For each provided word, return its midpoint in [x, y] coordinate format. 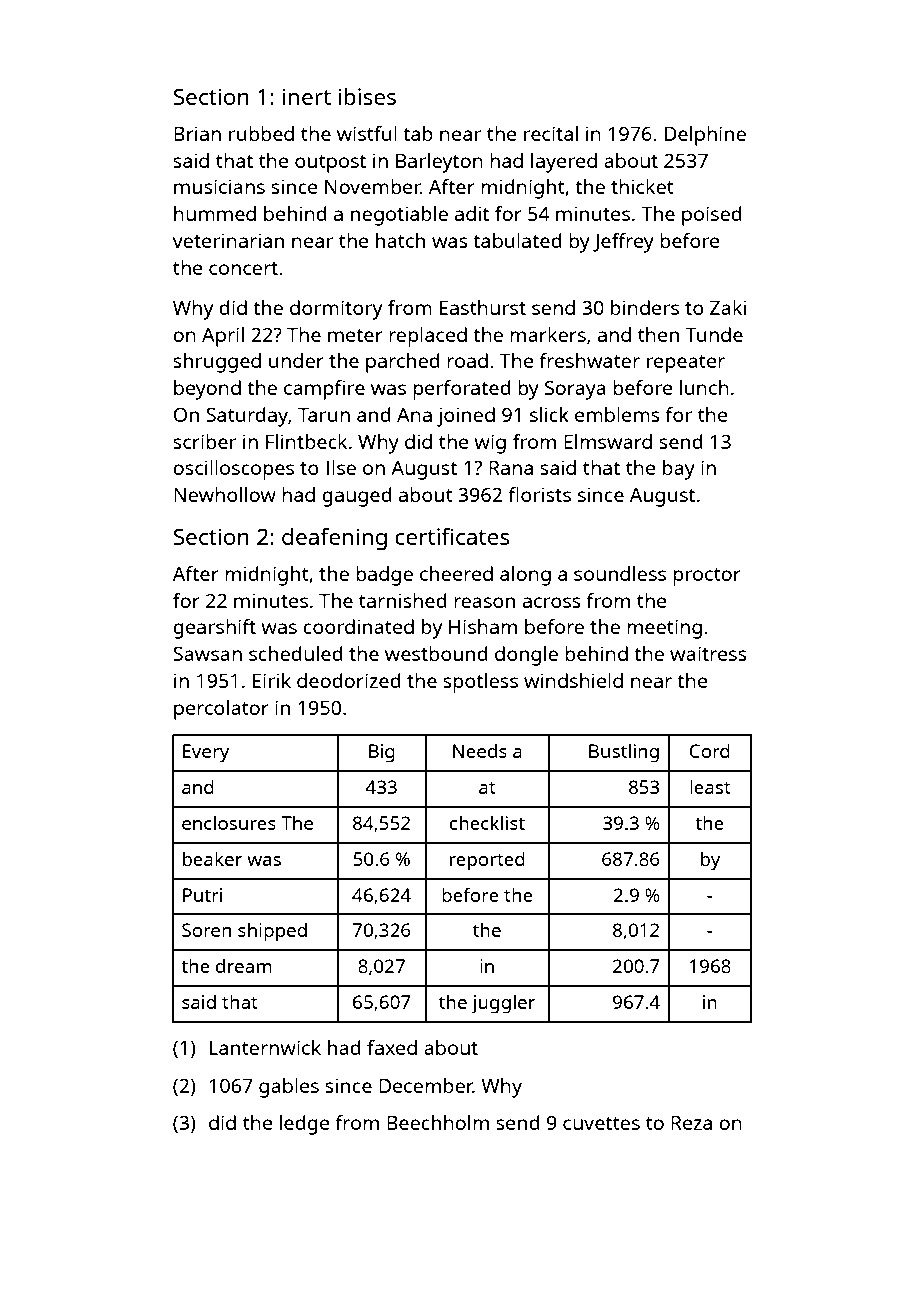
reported [487, 861]
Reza [691, 1122]
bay [679, 470]
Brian [197, 133]
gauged [357, 497]
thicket [642, 186]
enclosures [229, 822]
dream [244, 966]
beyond [207, 390]
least [710, 786]
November [373, 186]
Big [382, 753]
